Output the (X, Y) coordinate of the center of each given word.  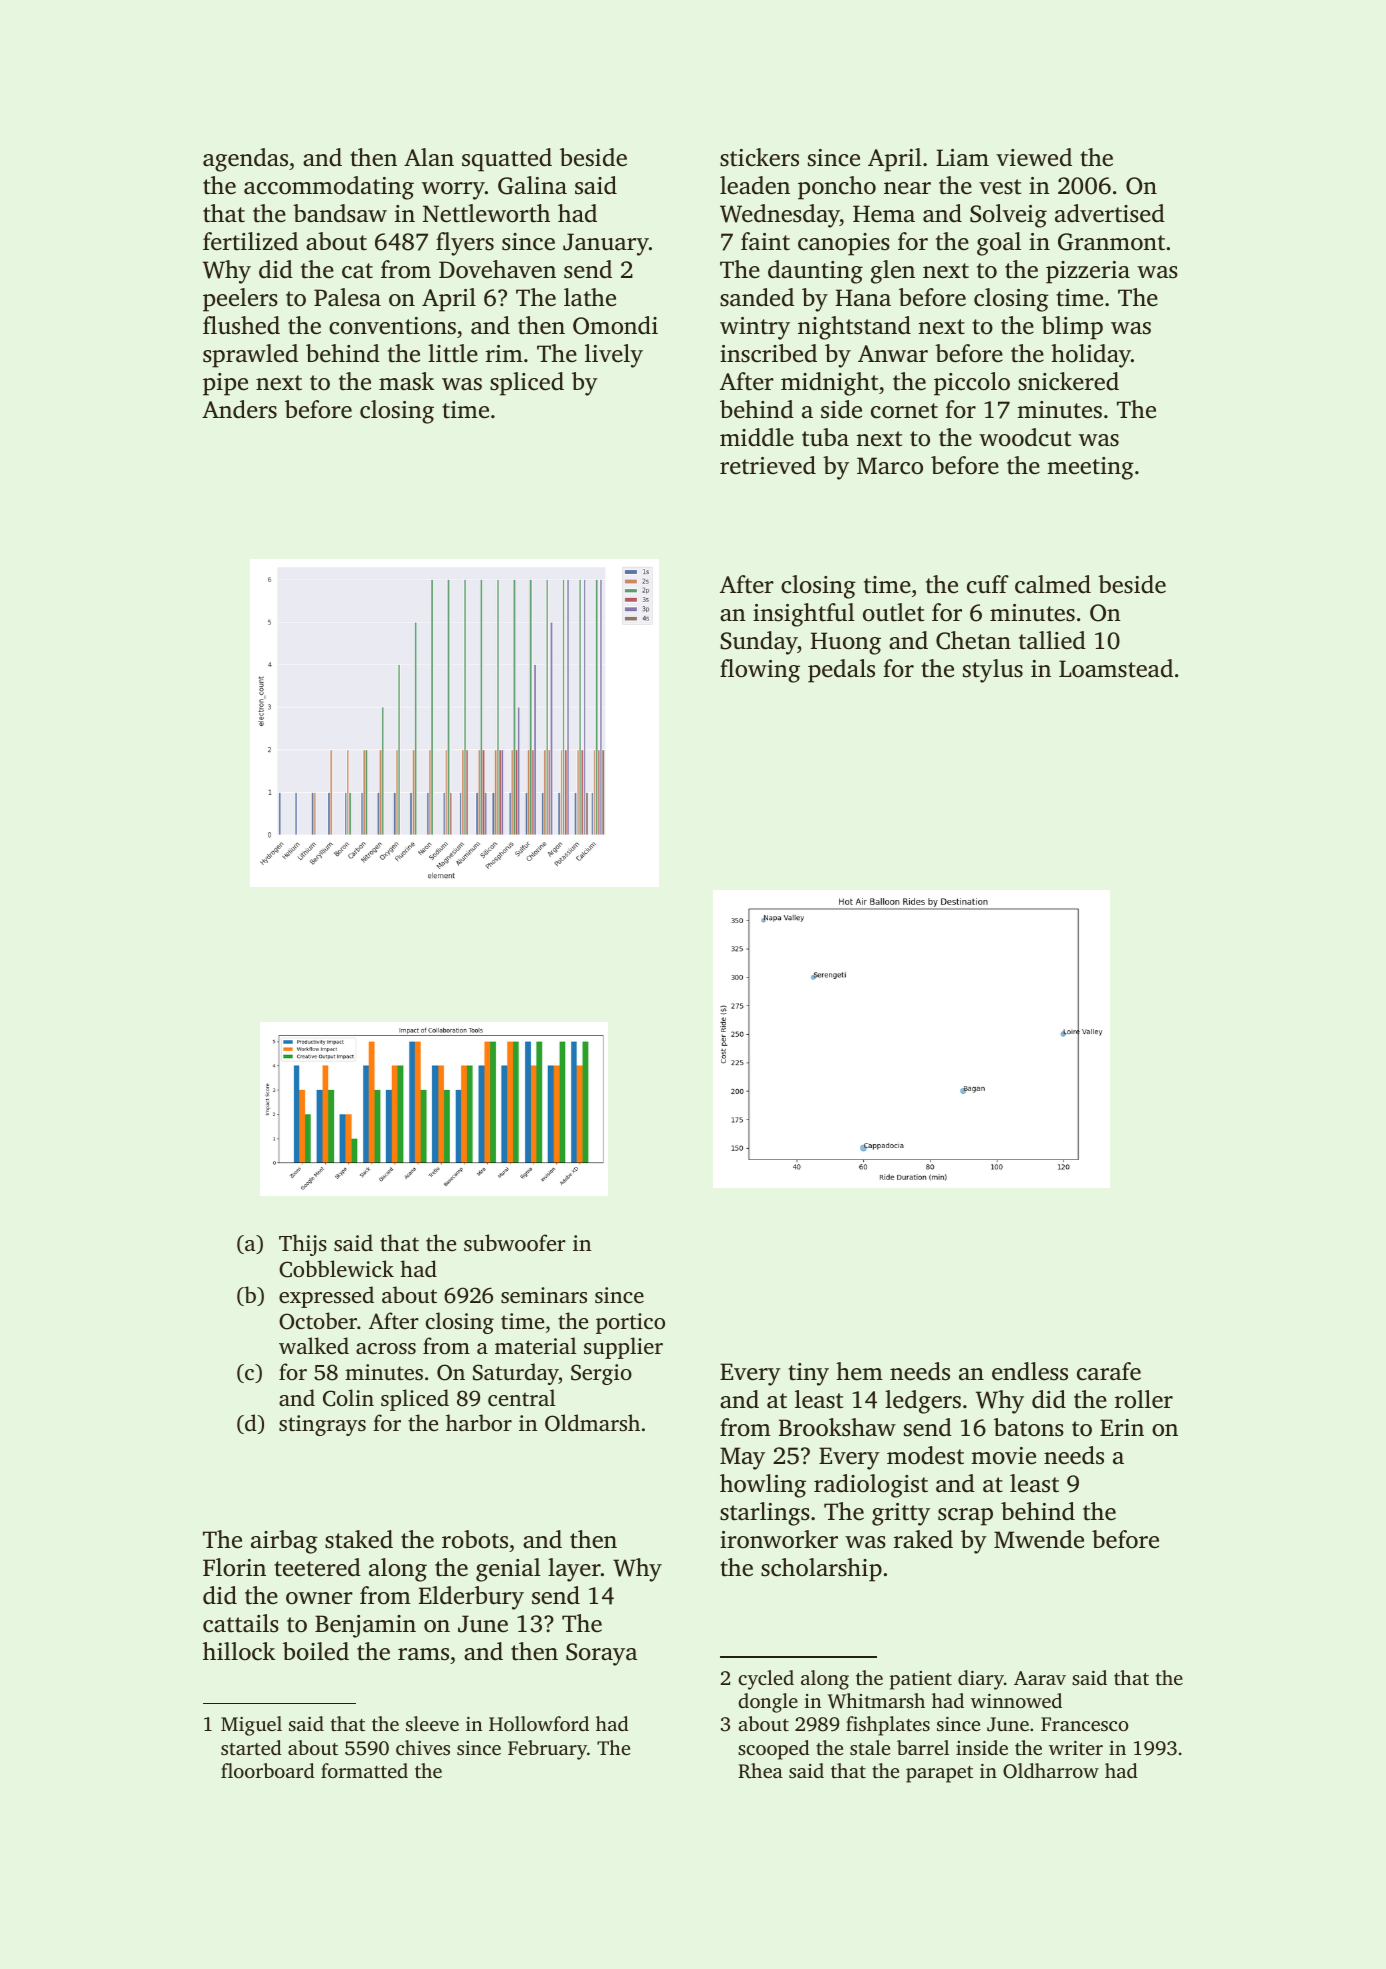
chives (423, 1747)
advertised (1110, 213)
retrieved (768, 465)
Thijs (303, 1245)
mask (406, 381)
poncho (837, 188)
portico (630, 1323)
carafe (1109, 1371)
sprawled (250, 356)
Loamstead (1116, 668)
